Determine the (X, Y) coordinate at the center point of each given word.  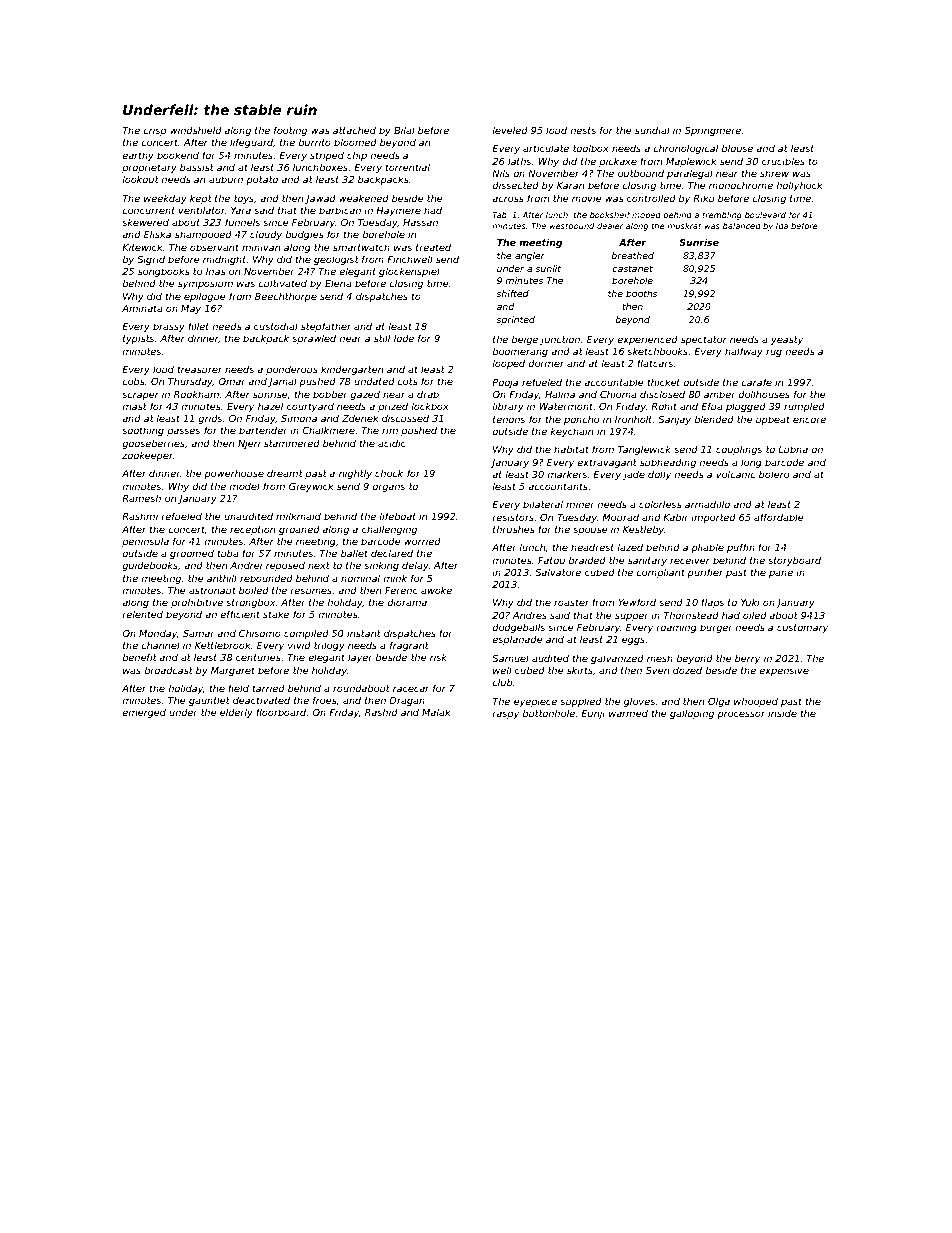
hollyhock (799, 186)
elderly (236, 713)
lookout (140, 179)
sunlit (548, 268)
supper (632, 617)
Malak (436, 712)
